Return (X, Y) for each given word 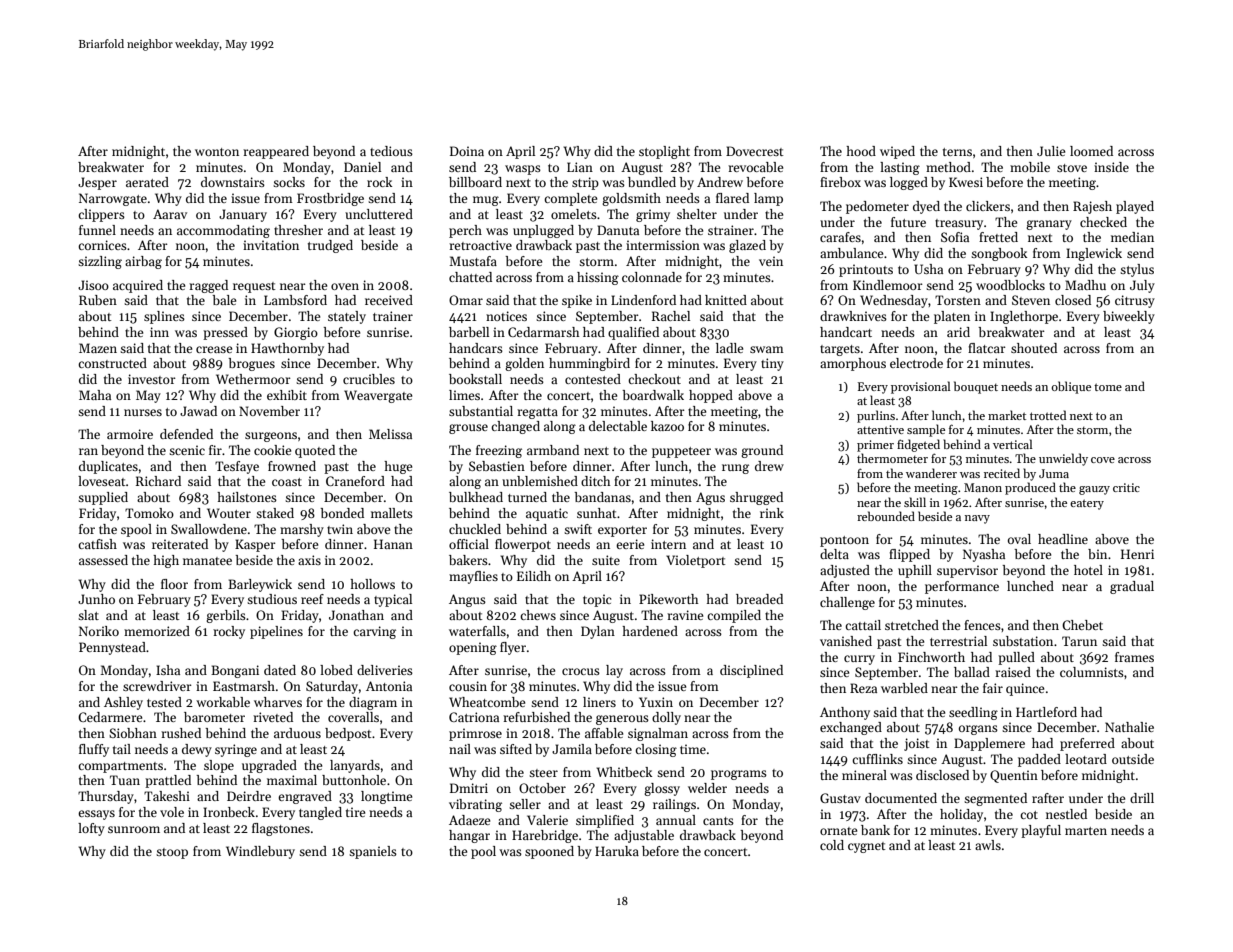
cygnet (866, 847)
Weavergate (378, 396)
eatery (1087, 504)
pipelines (276, 632)
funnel (97, 230)
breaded (759, 599)
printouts (866, 270)
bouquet (976, 387)
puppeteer (681, 452)
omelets (574, 214)
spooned (549, 852)
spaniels (373, 852)
